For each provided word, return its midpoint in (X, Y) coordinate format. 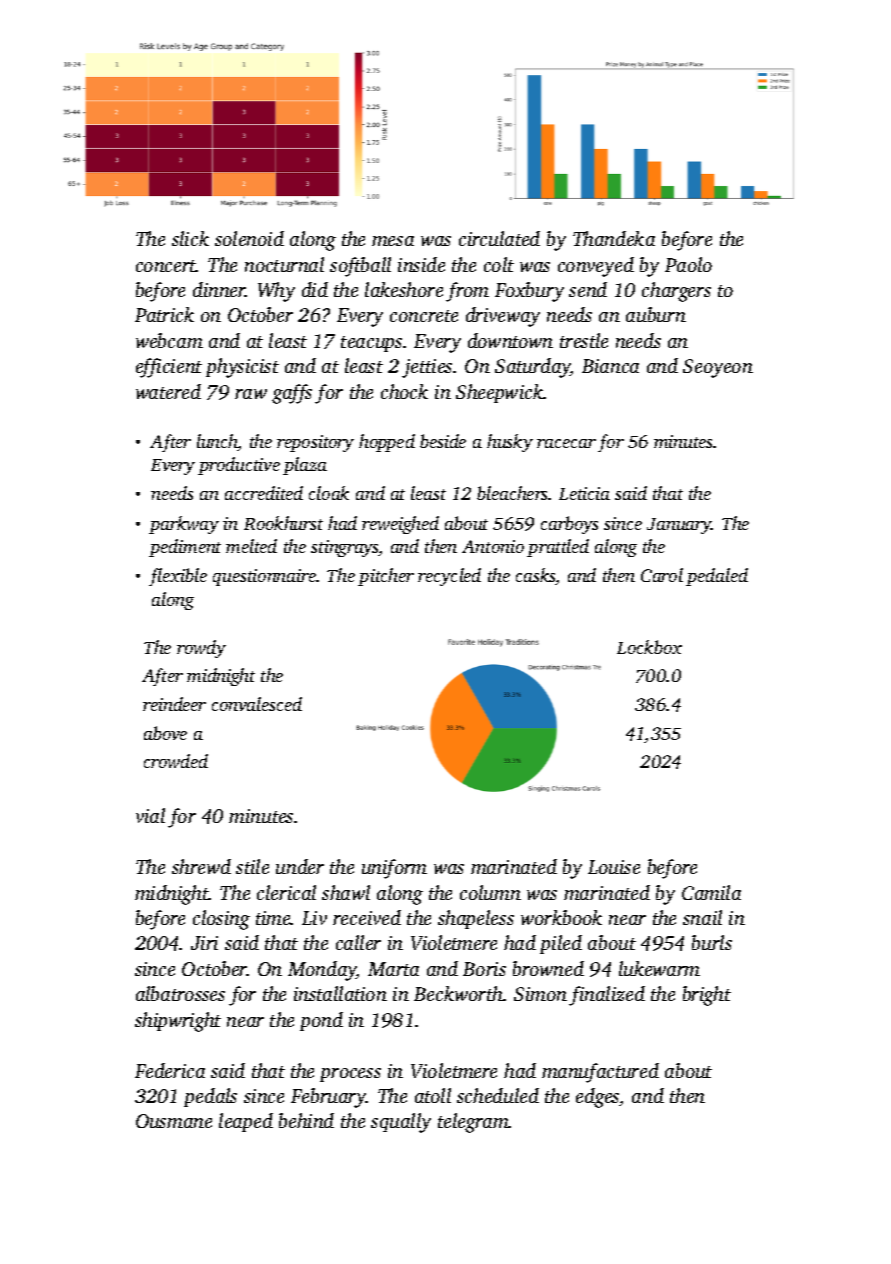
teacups (371, 344)
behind (306, 1120)
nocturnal (284, 264)
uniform (394, 869)
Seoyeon (718, 368)
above (165, 733)
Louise (614, 867)
